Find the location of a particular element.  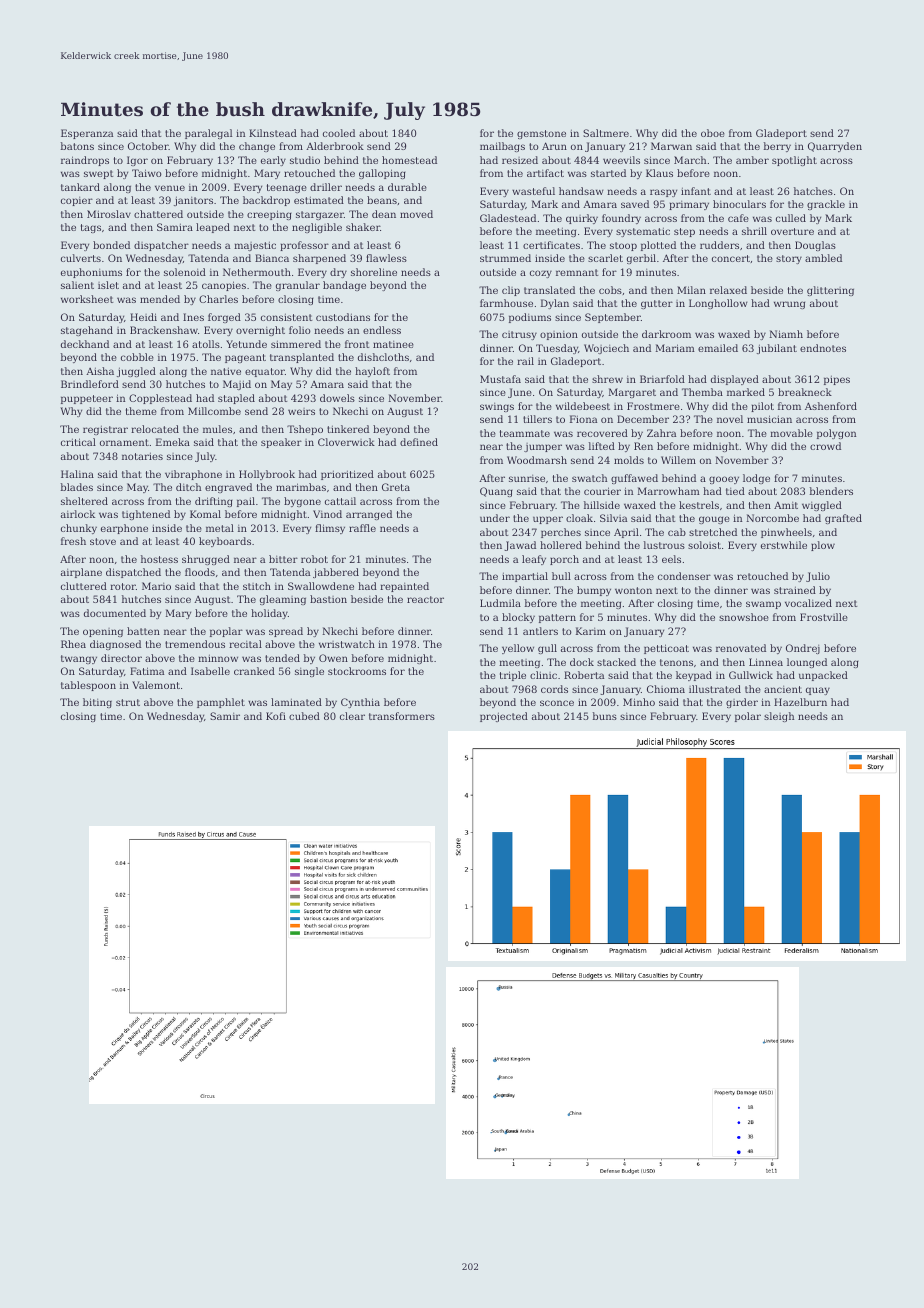

Marrowham is located at coordinates (669, 491).
